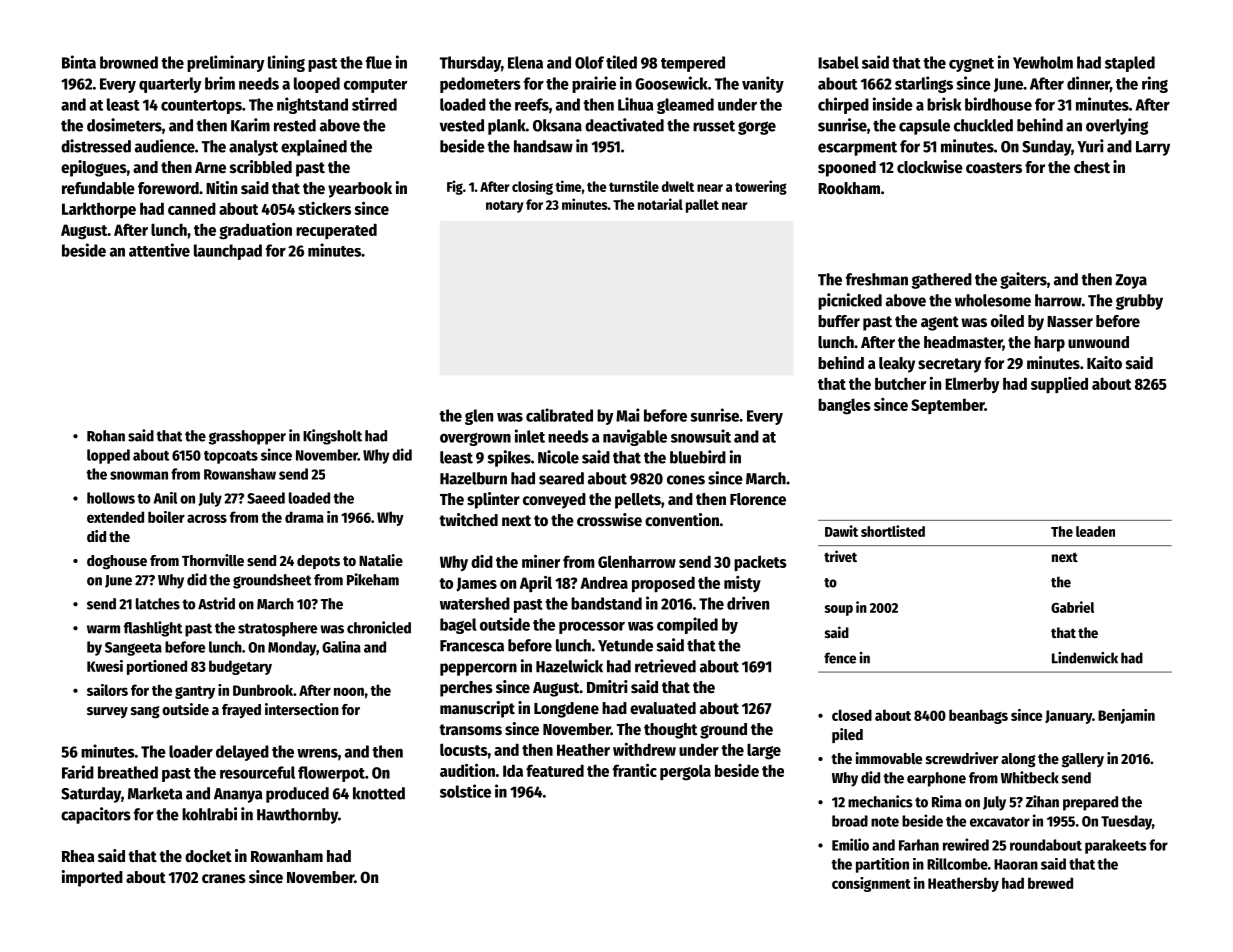  I want to click on gorge, so click(757, 128).
